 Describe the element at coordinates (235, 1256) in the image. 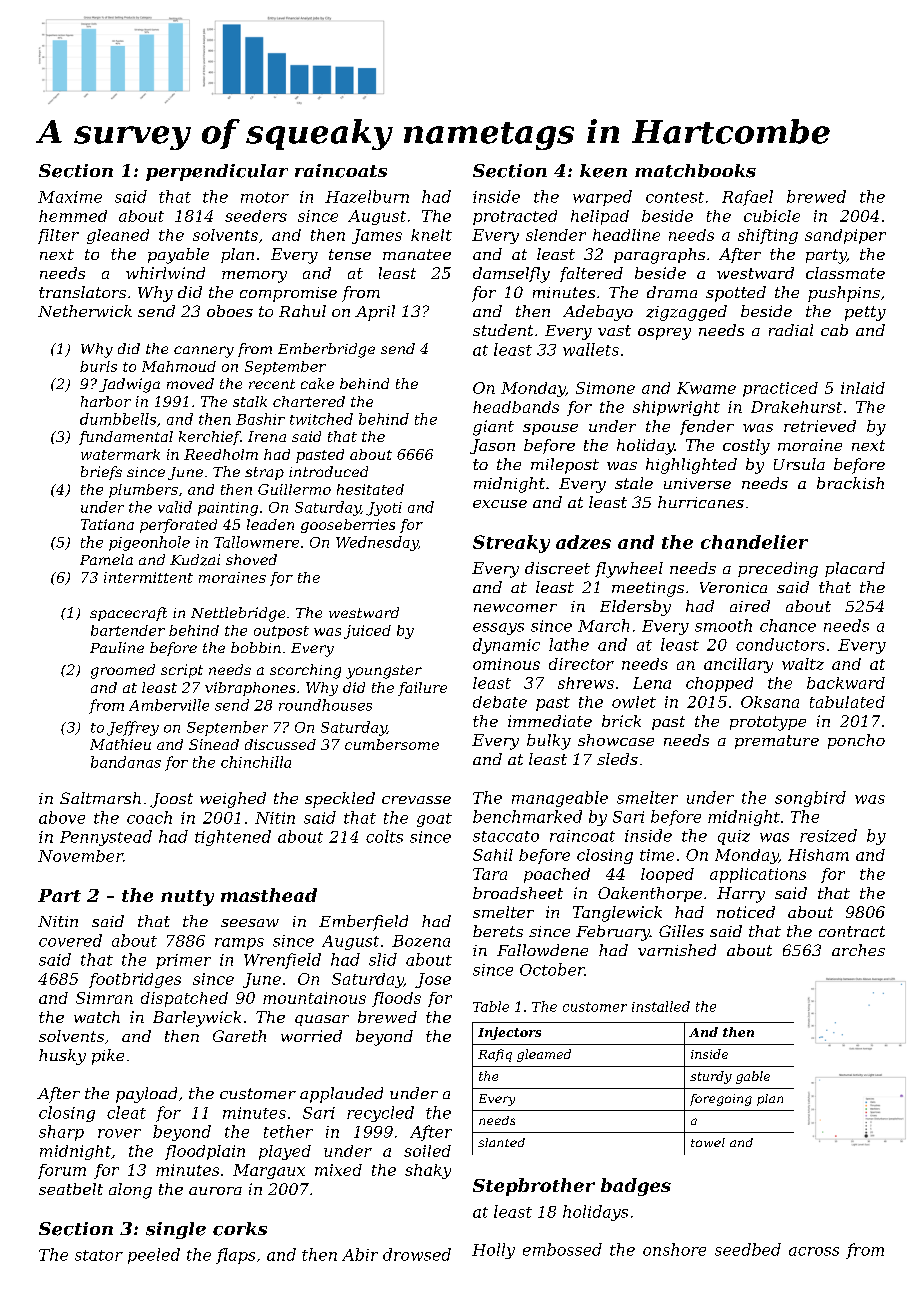

I see `flaps` at that location.
